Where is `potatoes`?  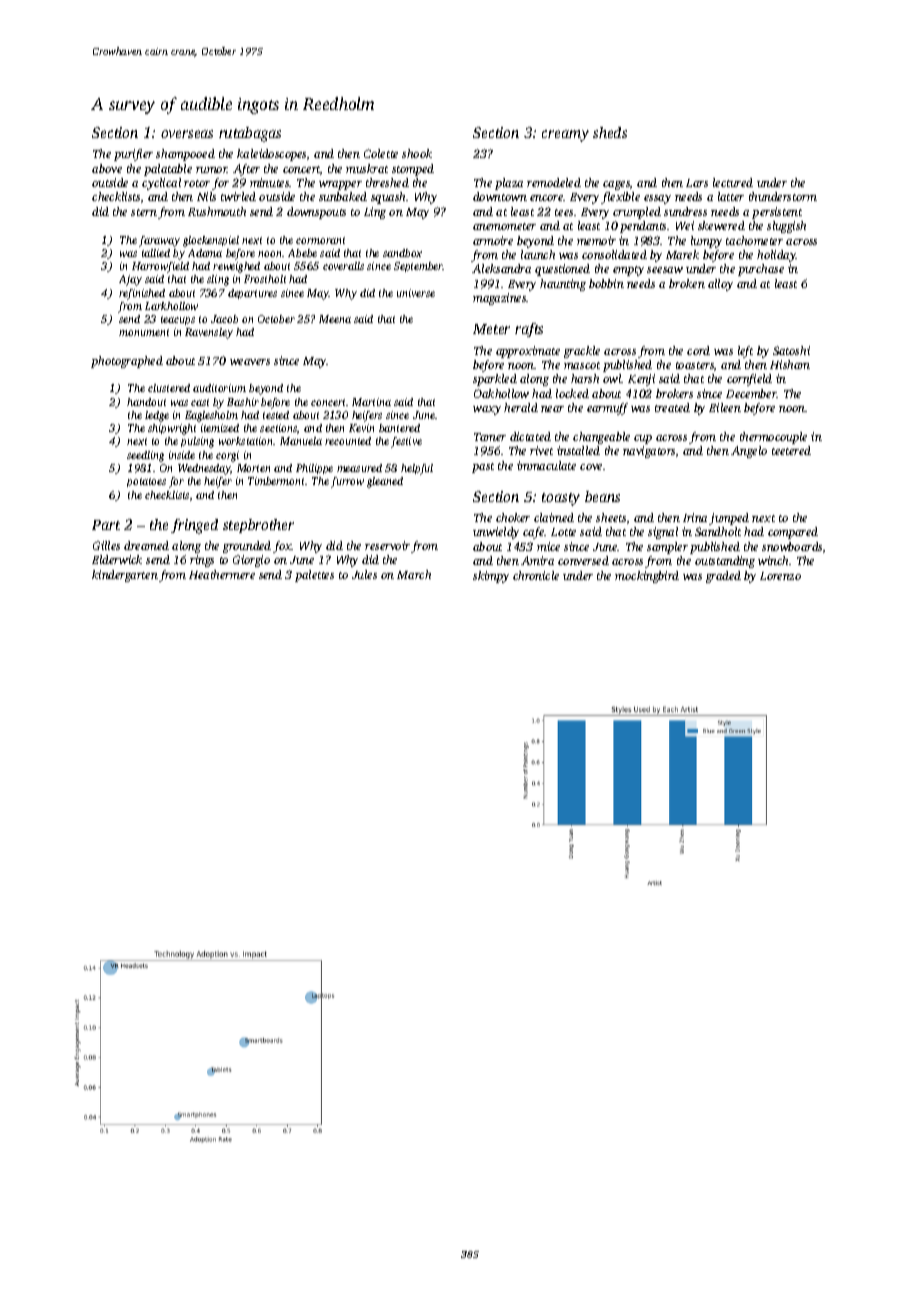 potatoes is located at coordinates (146, 482).
